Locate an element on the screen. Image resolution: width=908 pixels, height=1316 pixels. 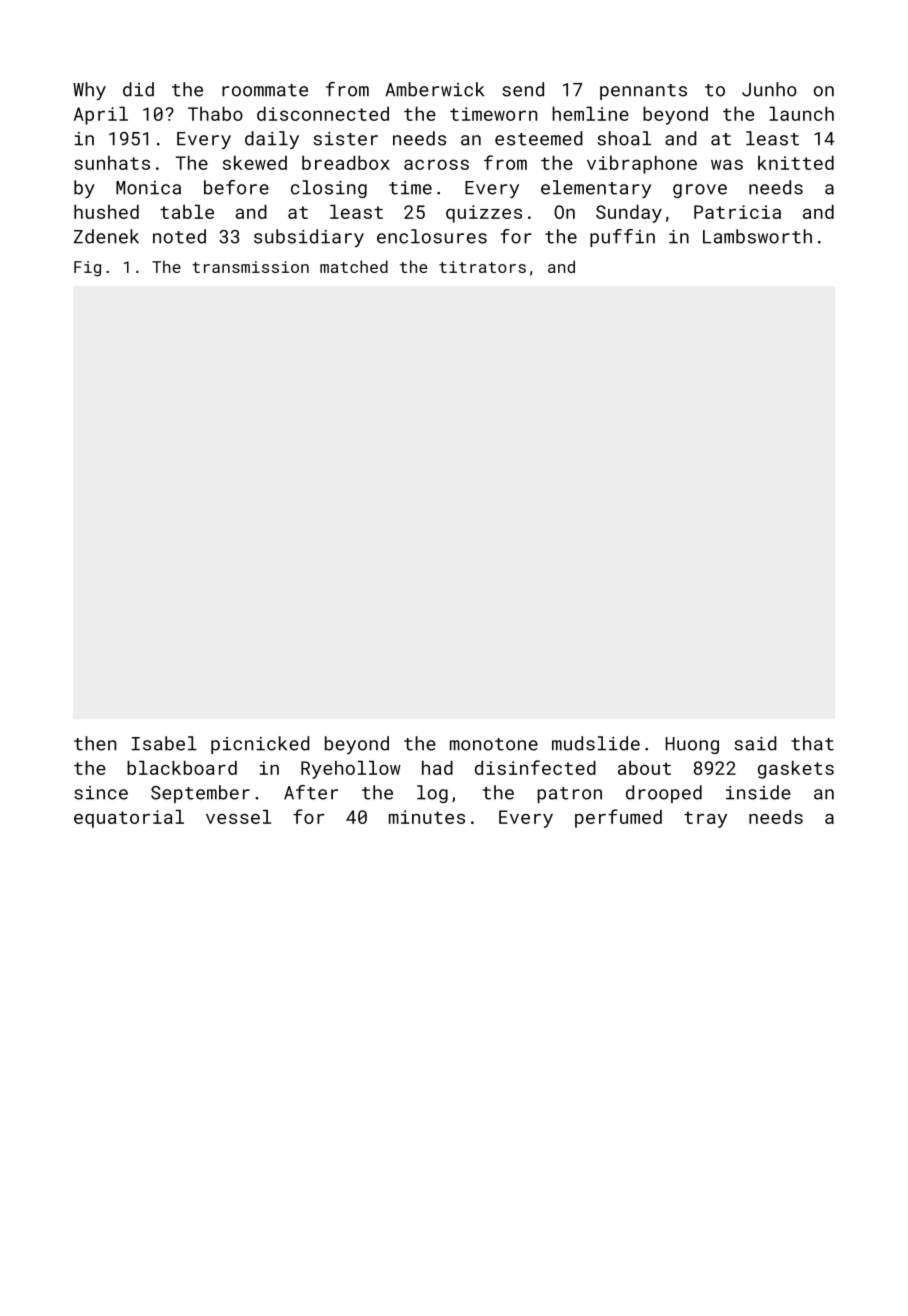
monotone is located at coordinates (494, 744).
